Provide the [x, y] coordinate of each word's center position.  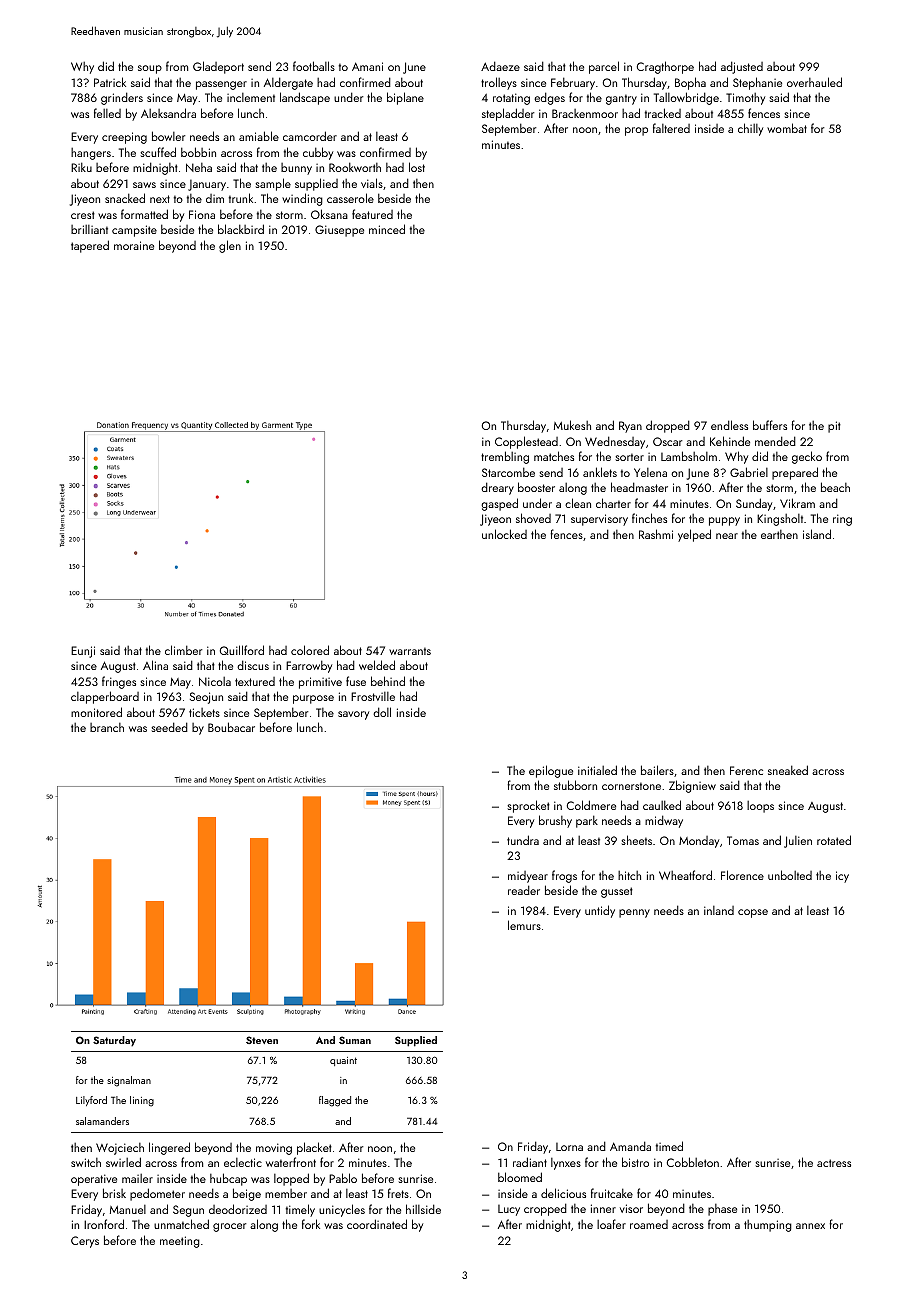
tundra [523, 840]
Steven [262, 1040]
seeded [169, 727]
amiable [259, 136]
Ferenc [746, 770]
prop [636, 131]
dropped [668, 426]
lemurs [524, 925]
